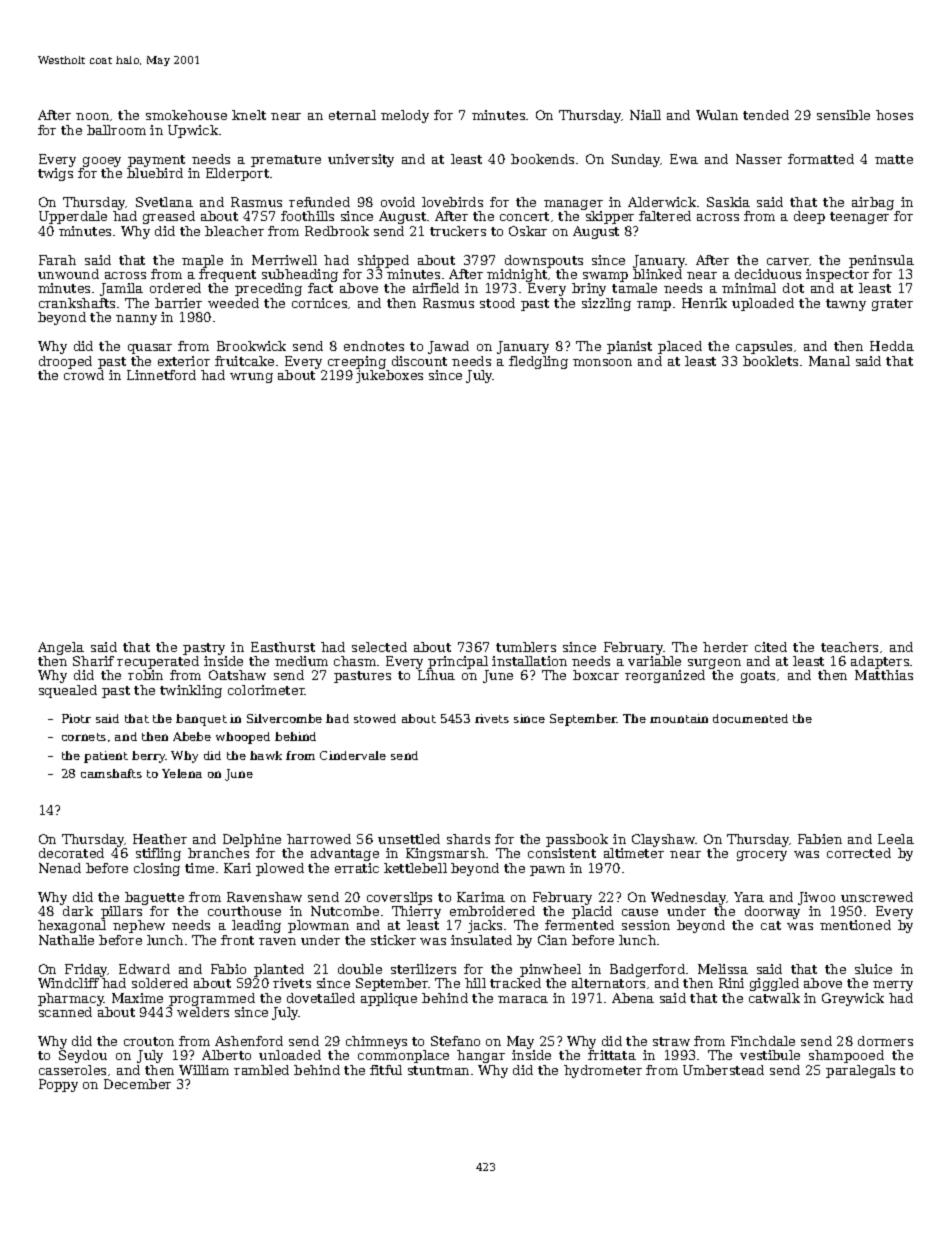  I want to click on installation, so click(529, 661).
